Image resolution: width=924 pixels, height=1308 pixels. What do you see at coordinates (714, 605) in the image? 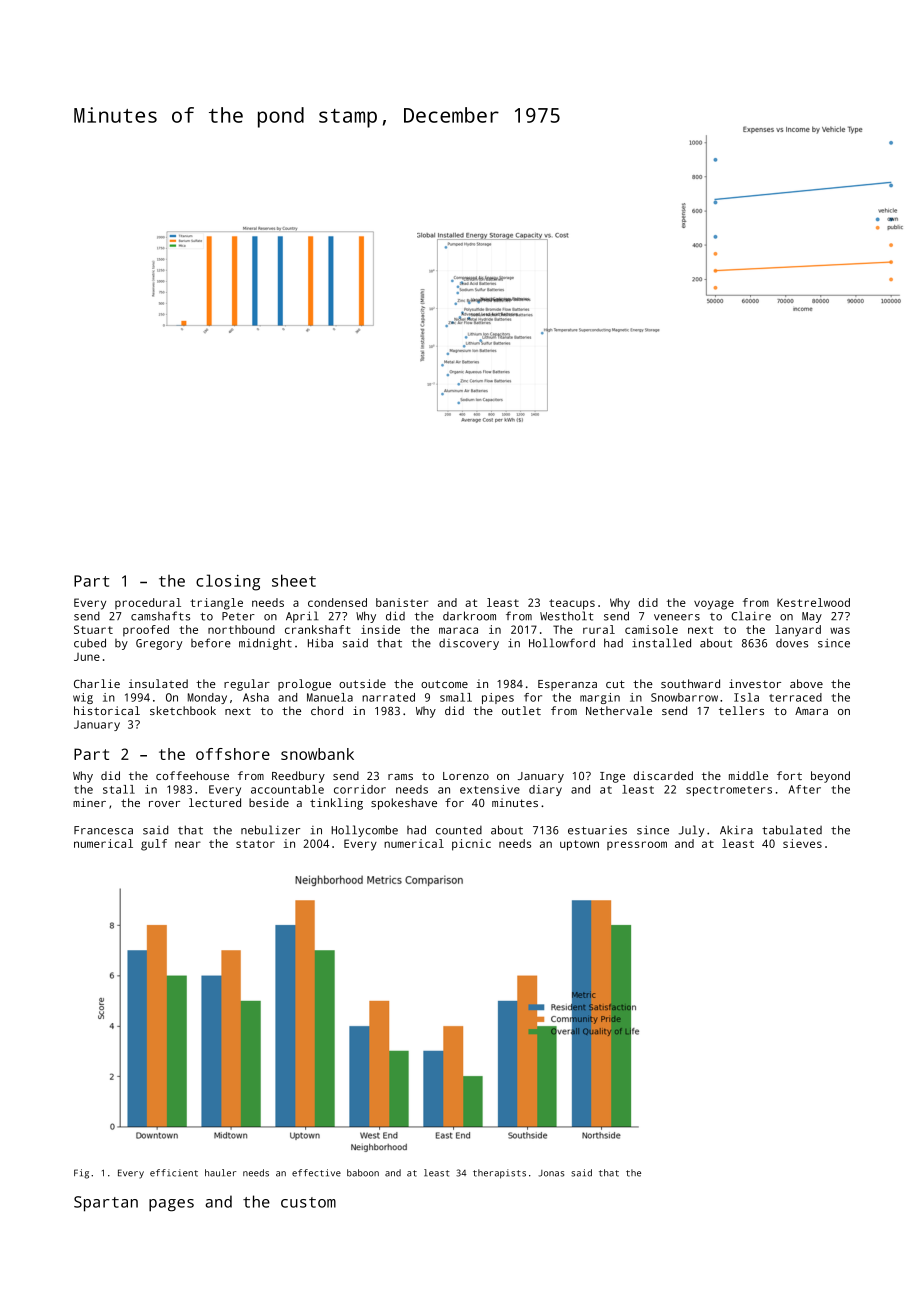
I see `voyage` at bounding box center [714, 605].
